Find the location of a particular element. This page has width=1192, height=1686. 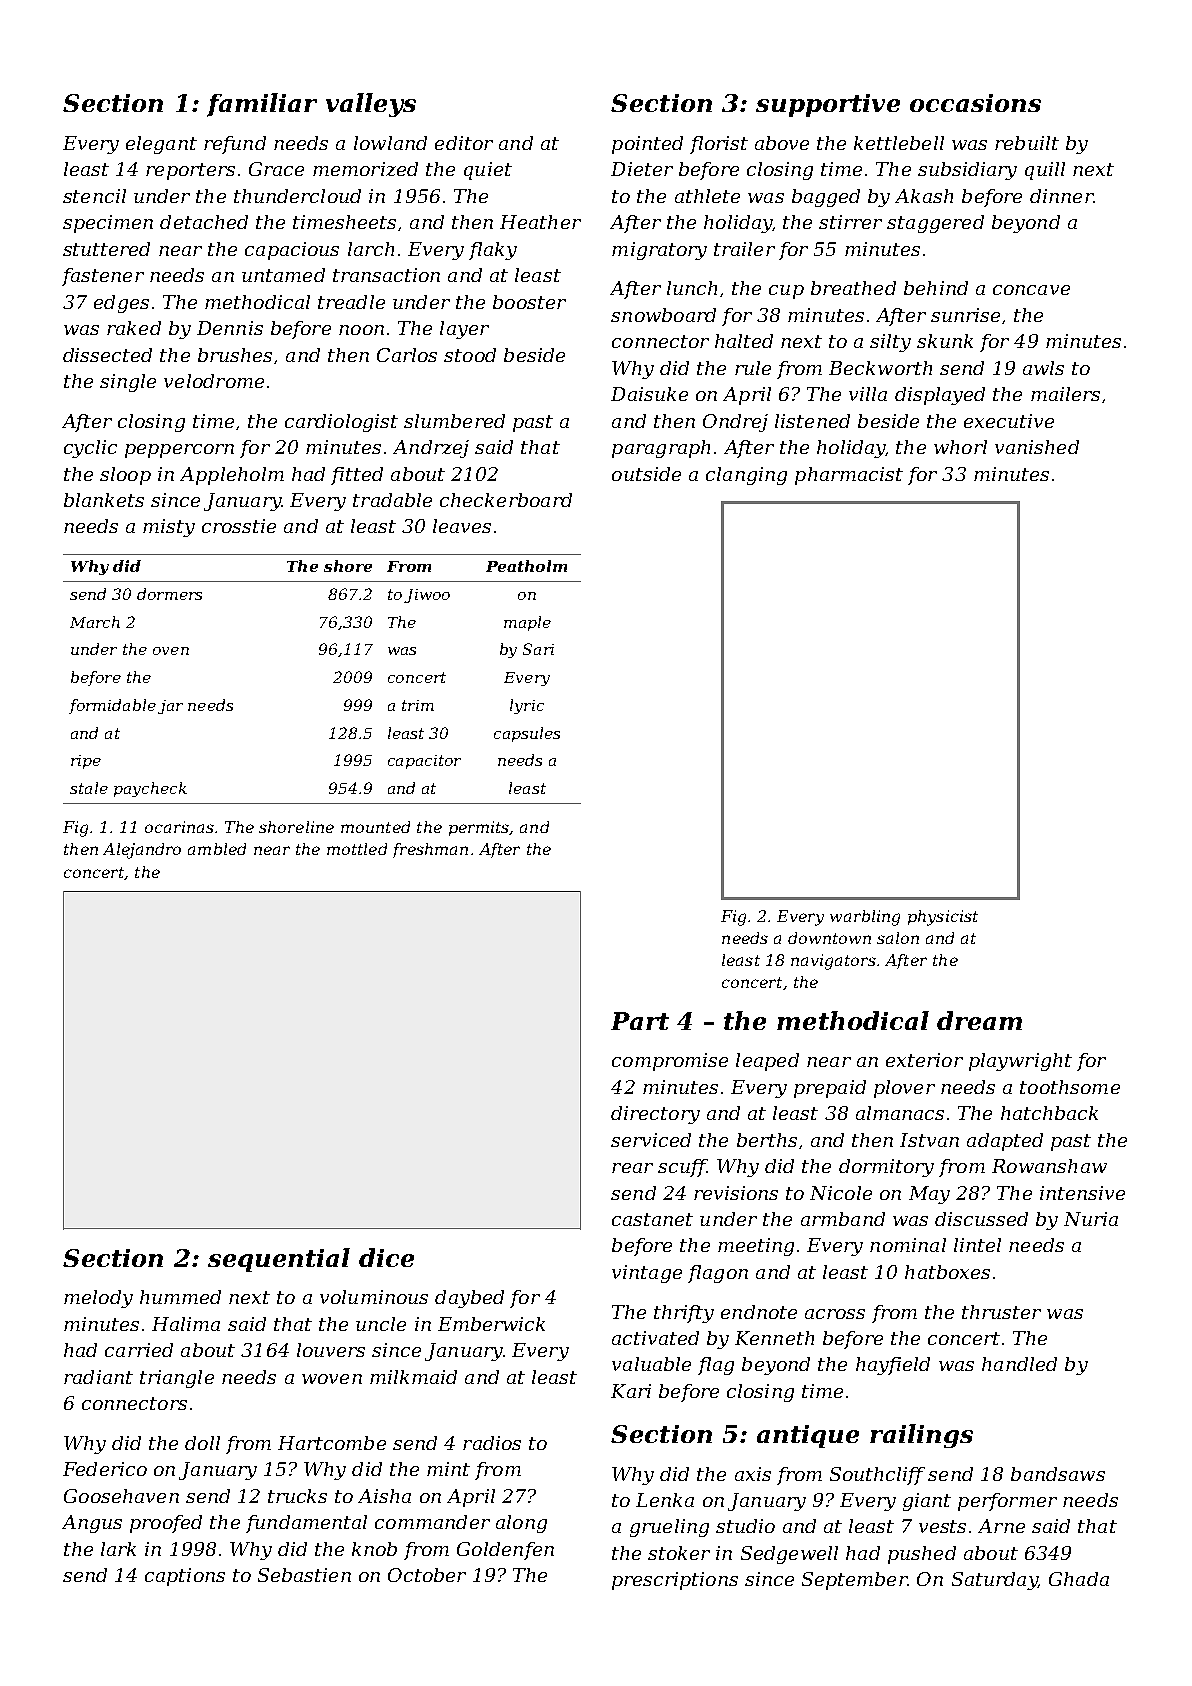

Halima is located at coordinates (186, 1324).
